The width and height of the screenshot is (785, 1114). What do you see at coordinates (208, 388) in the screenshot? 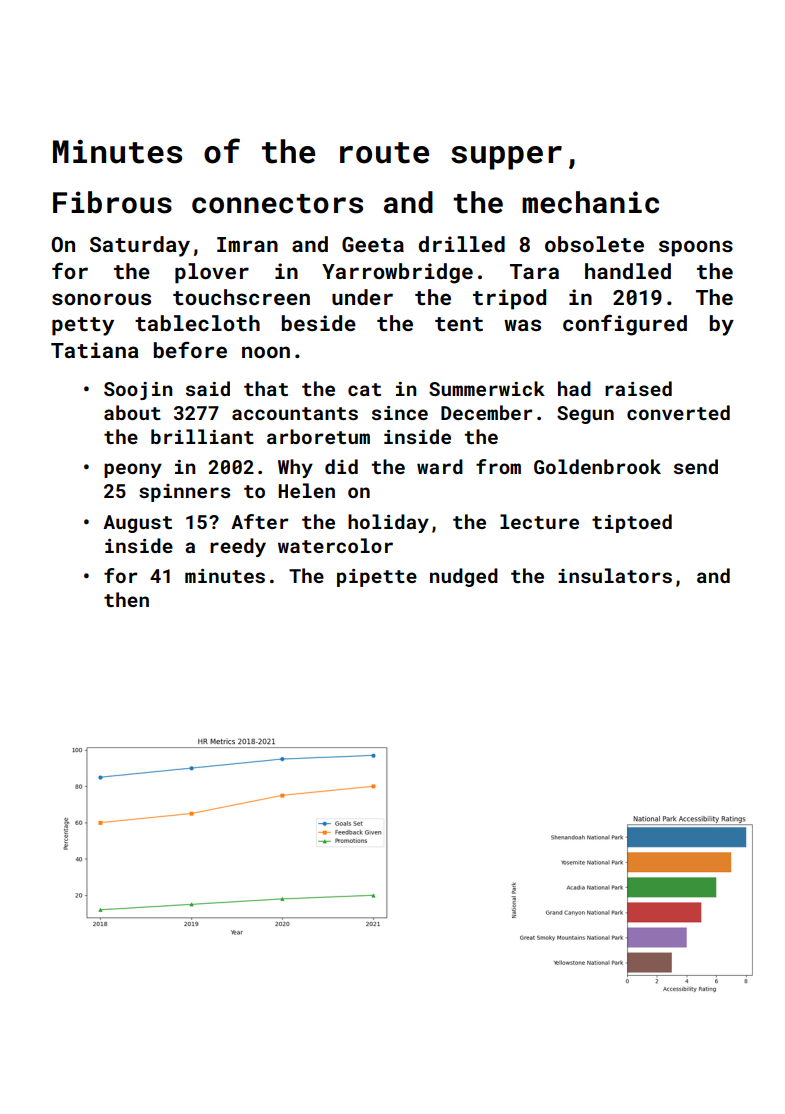
I see `said` at bounding box center [208, 388].
